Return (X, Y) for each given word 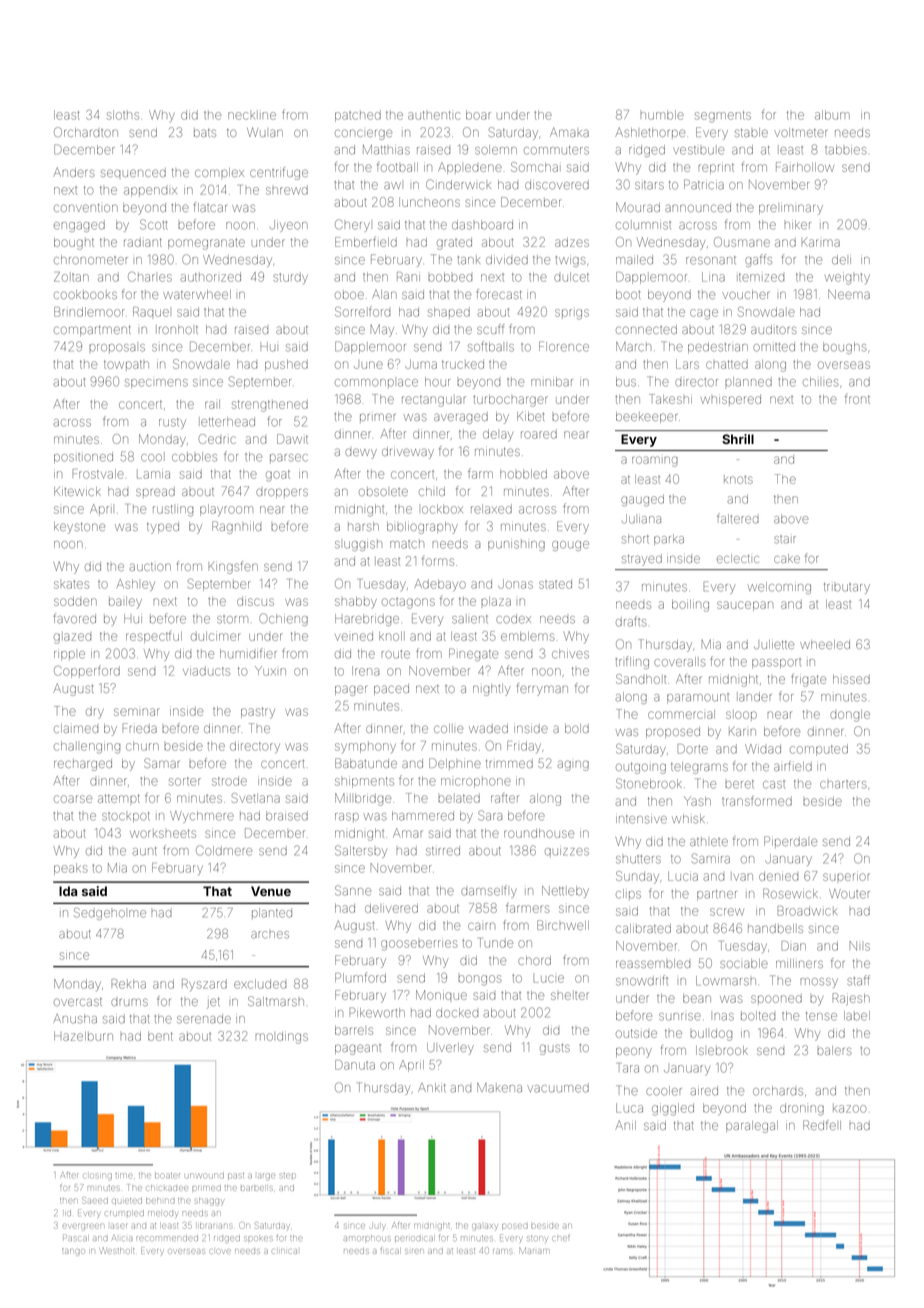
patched (358, 116)
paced (391, 689)
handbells (775, 928)
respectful (154, 637)
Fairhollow (805, 167)
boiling (690, 605)
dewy (361, 454)
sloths (123, 115)
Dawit (292, 439)
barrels (354, 1030)
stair (785, 540)
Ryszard (204, 985)
